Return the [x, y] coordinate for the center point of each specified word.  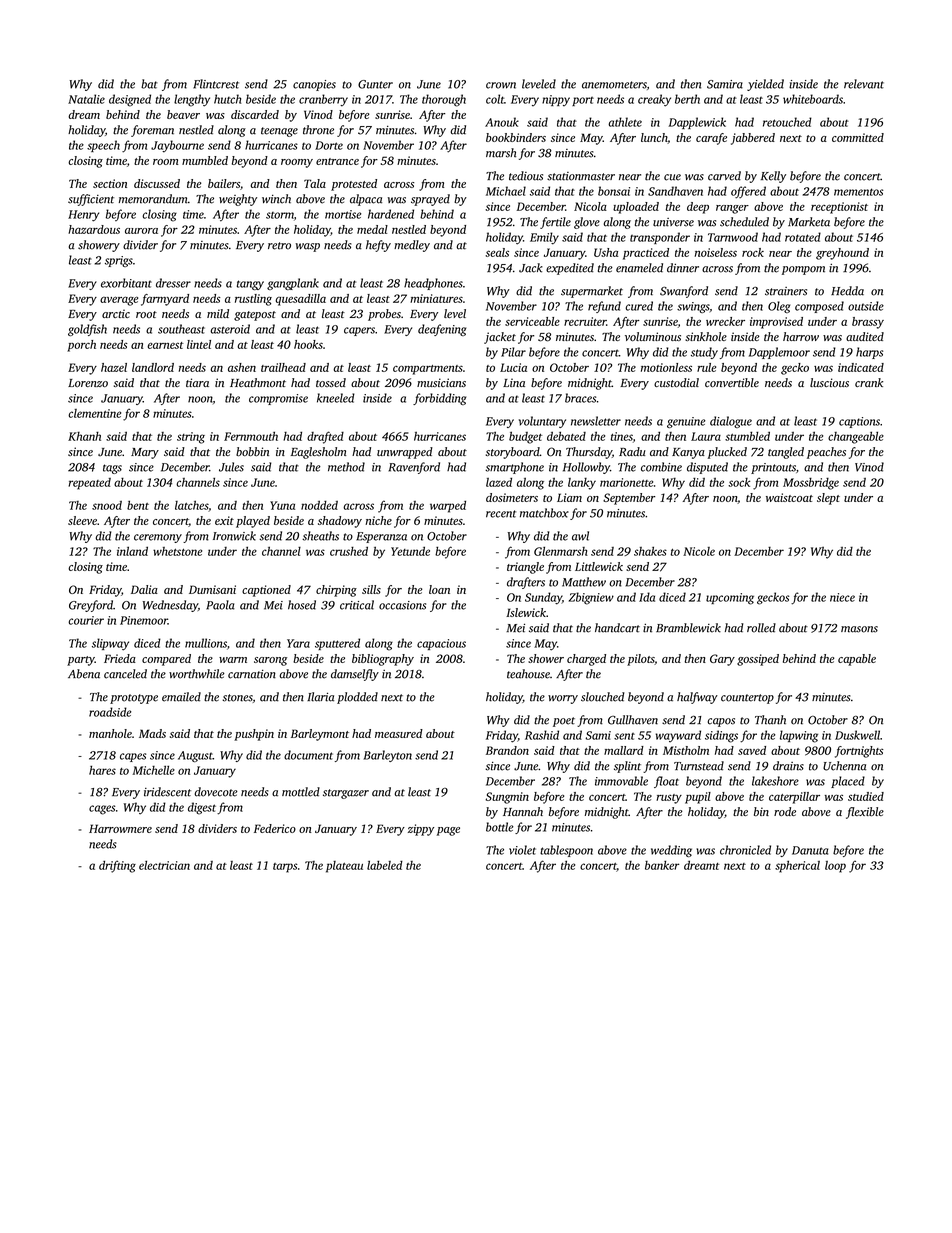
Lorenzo [88, 383]
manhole [110, 733]
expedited [570, 269]
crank [869, 382]
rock [753, 252]
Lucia [513, 367]
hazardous [94, 229]
